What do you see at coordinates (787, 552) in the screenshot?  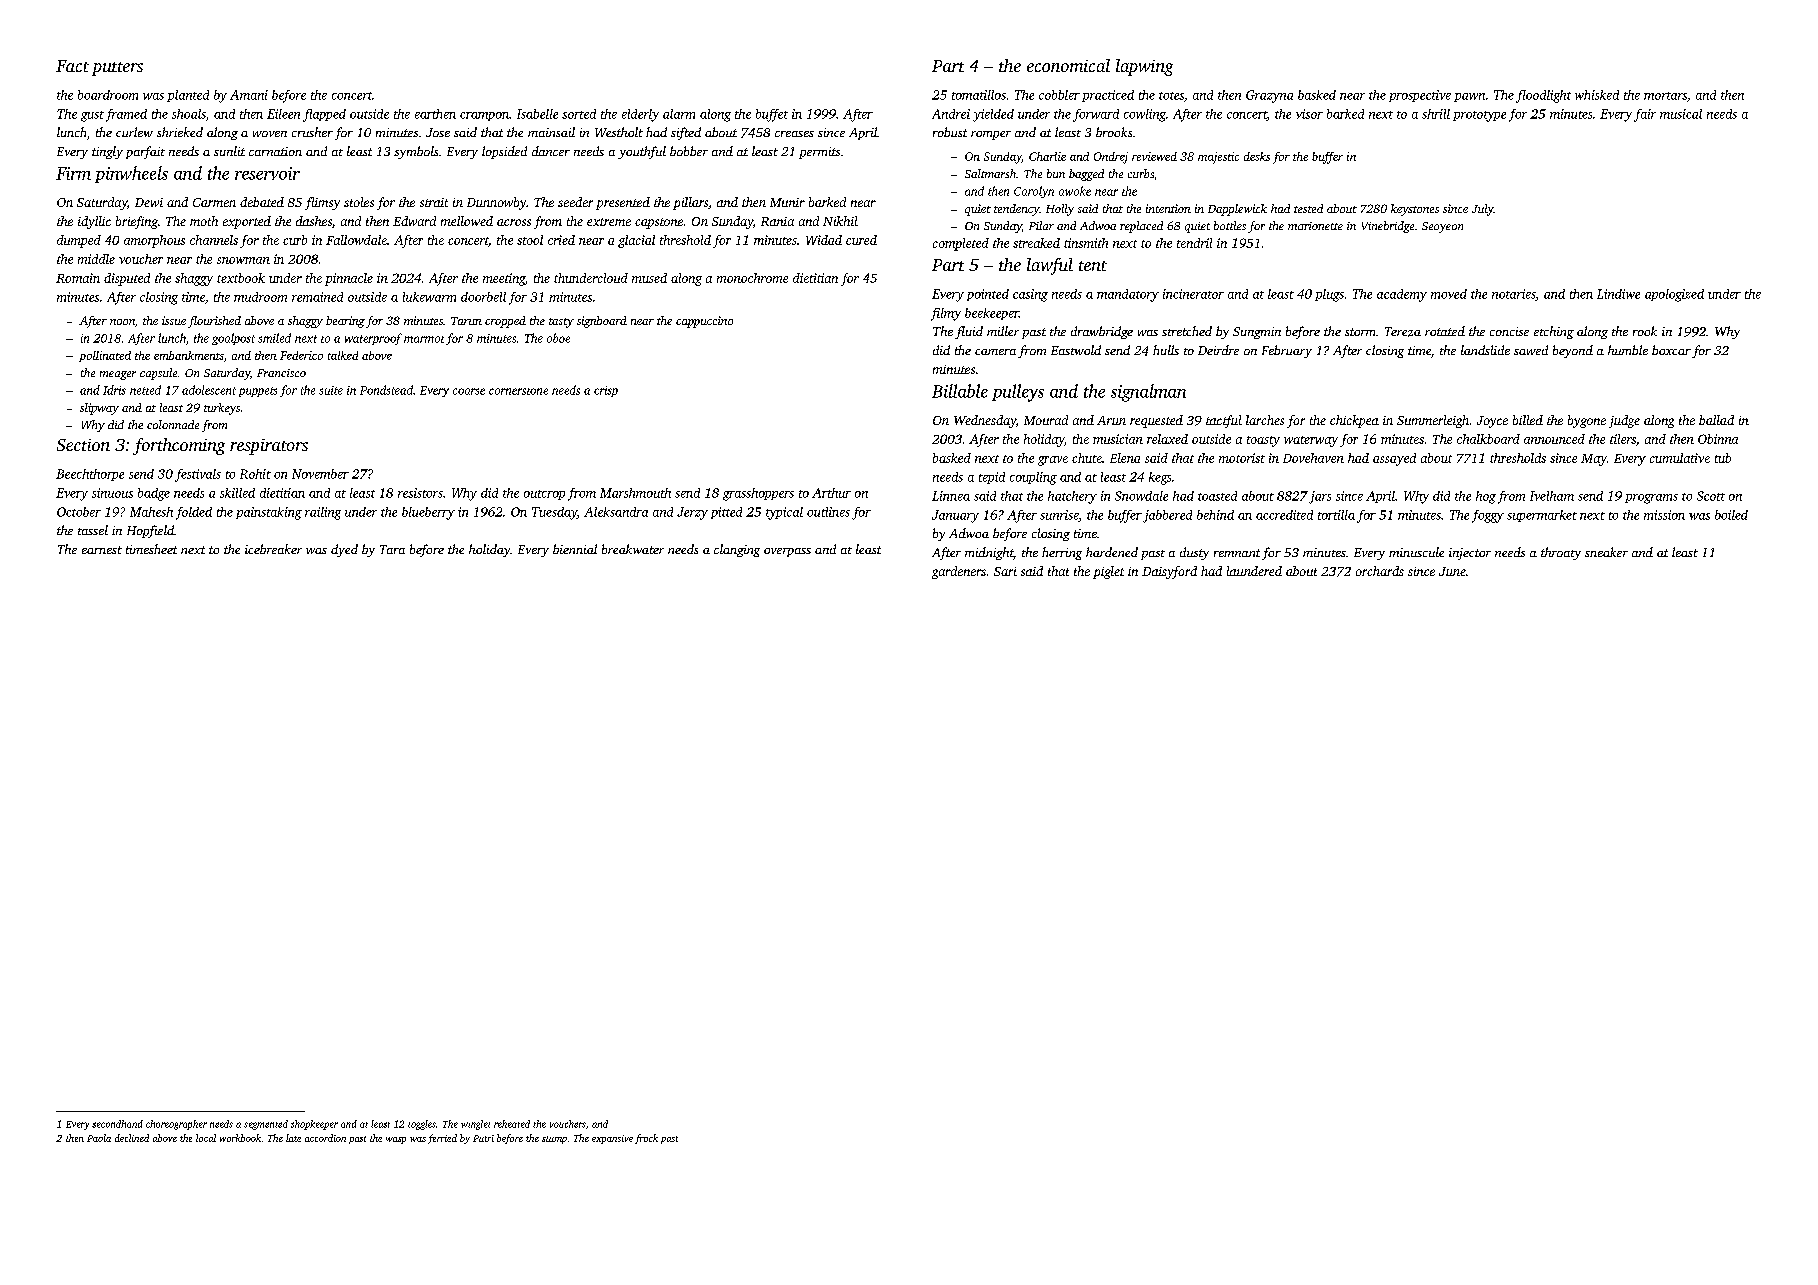 I see `overpass` at bounding box center [787, 552].
